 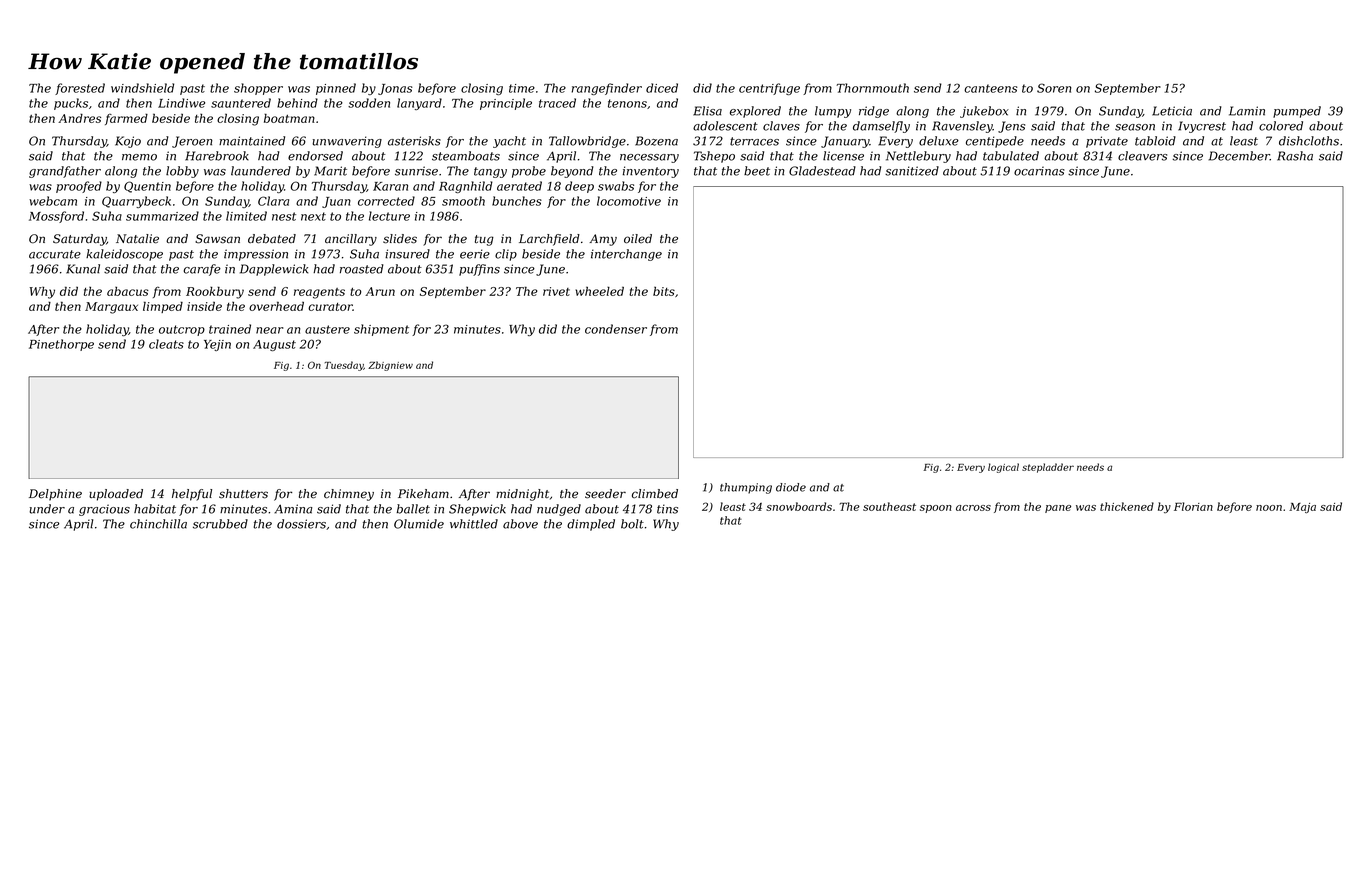 What do you see at coordinates (506, 104) in the page?
I see `principle` at bounding box center [506, 104].
